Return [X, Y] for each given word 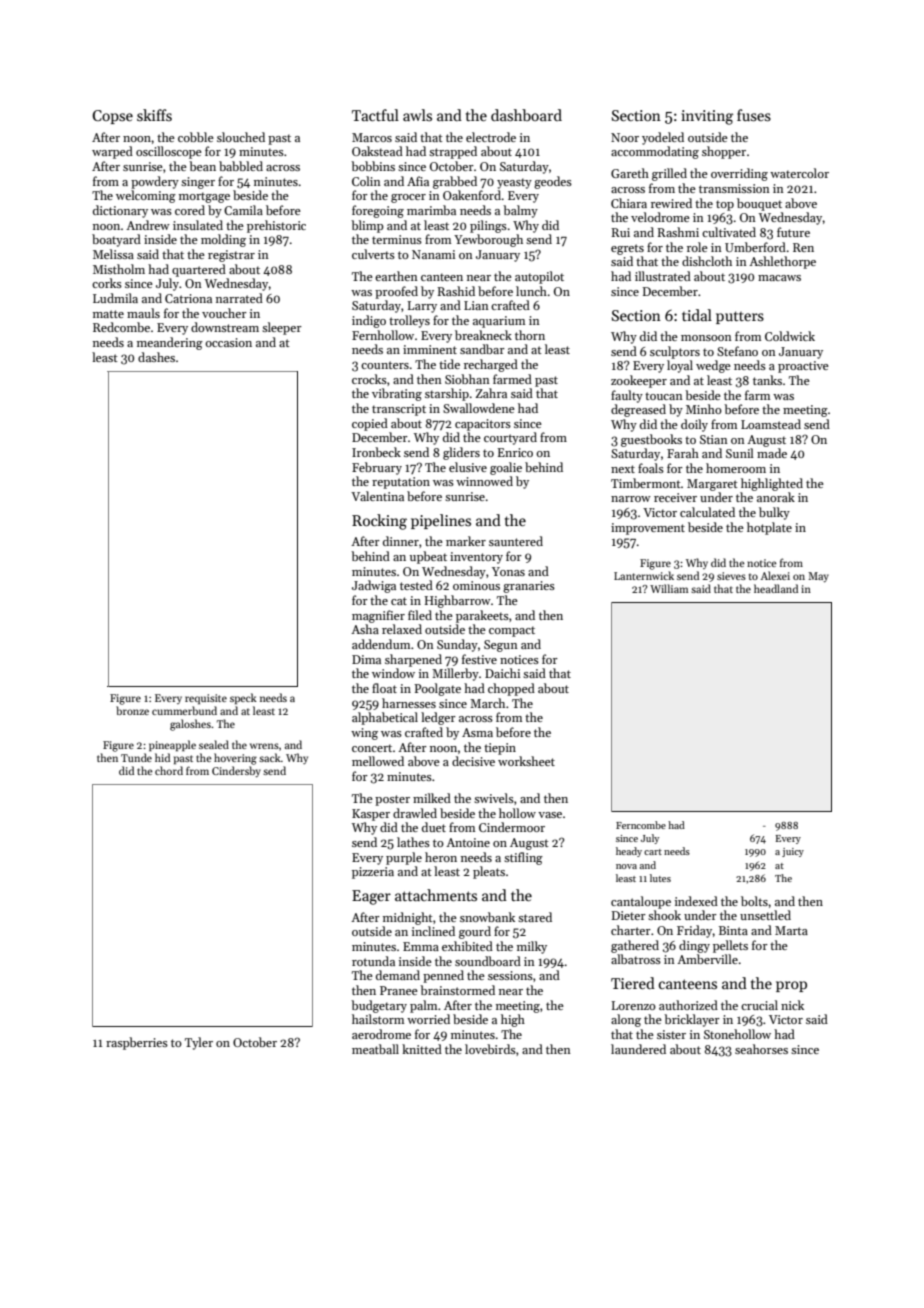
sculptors [675, 352]
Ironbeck [376, 452]
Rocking [379, 522]
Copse [112, 117]
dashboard [526, 115]
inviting [707, 117]
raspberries [137, 1043]
